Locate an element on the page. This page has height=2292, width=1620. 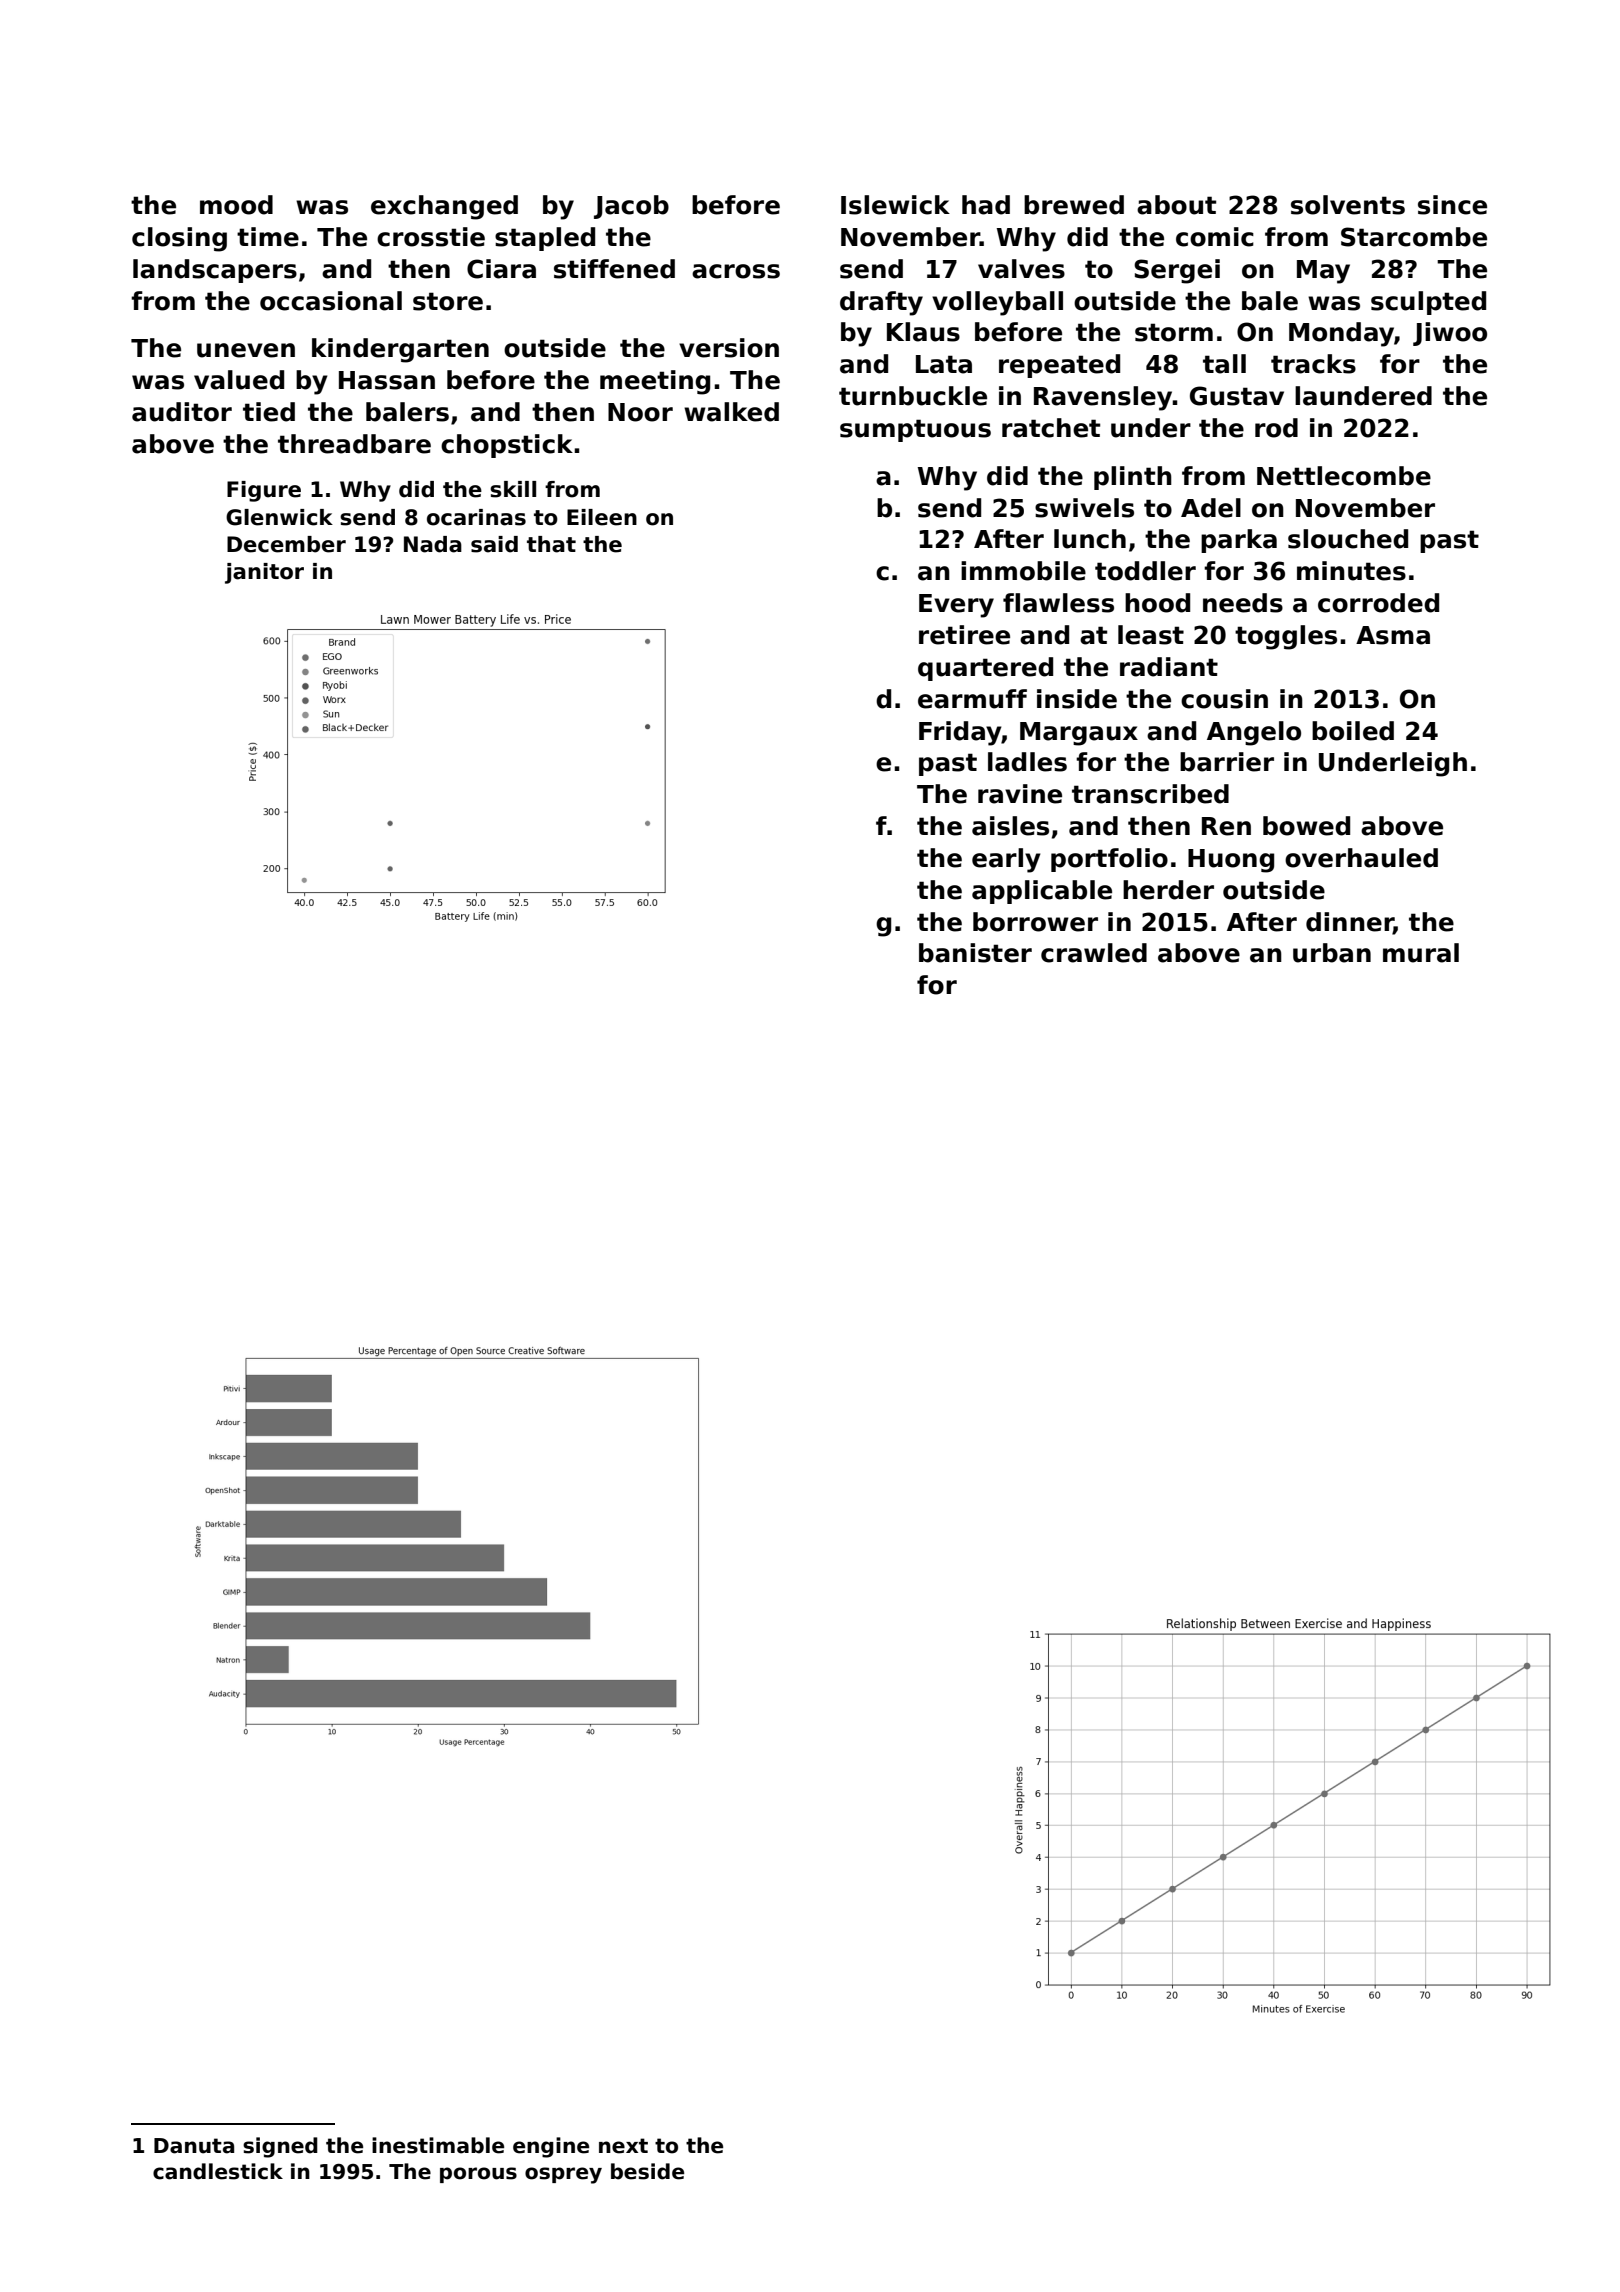
crawled is located at coordinates (1094, 953).
